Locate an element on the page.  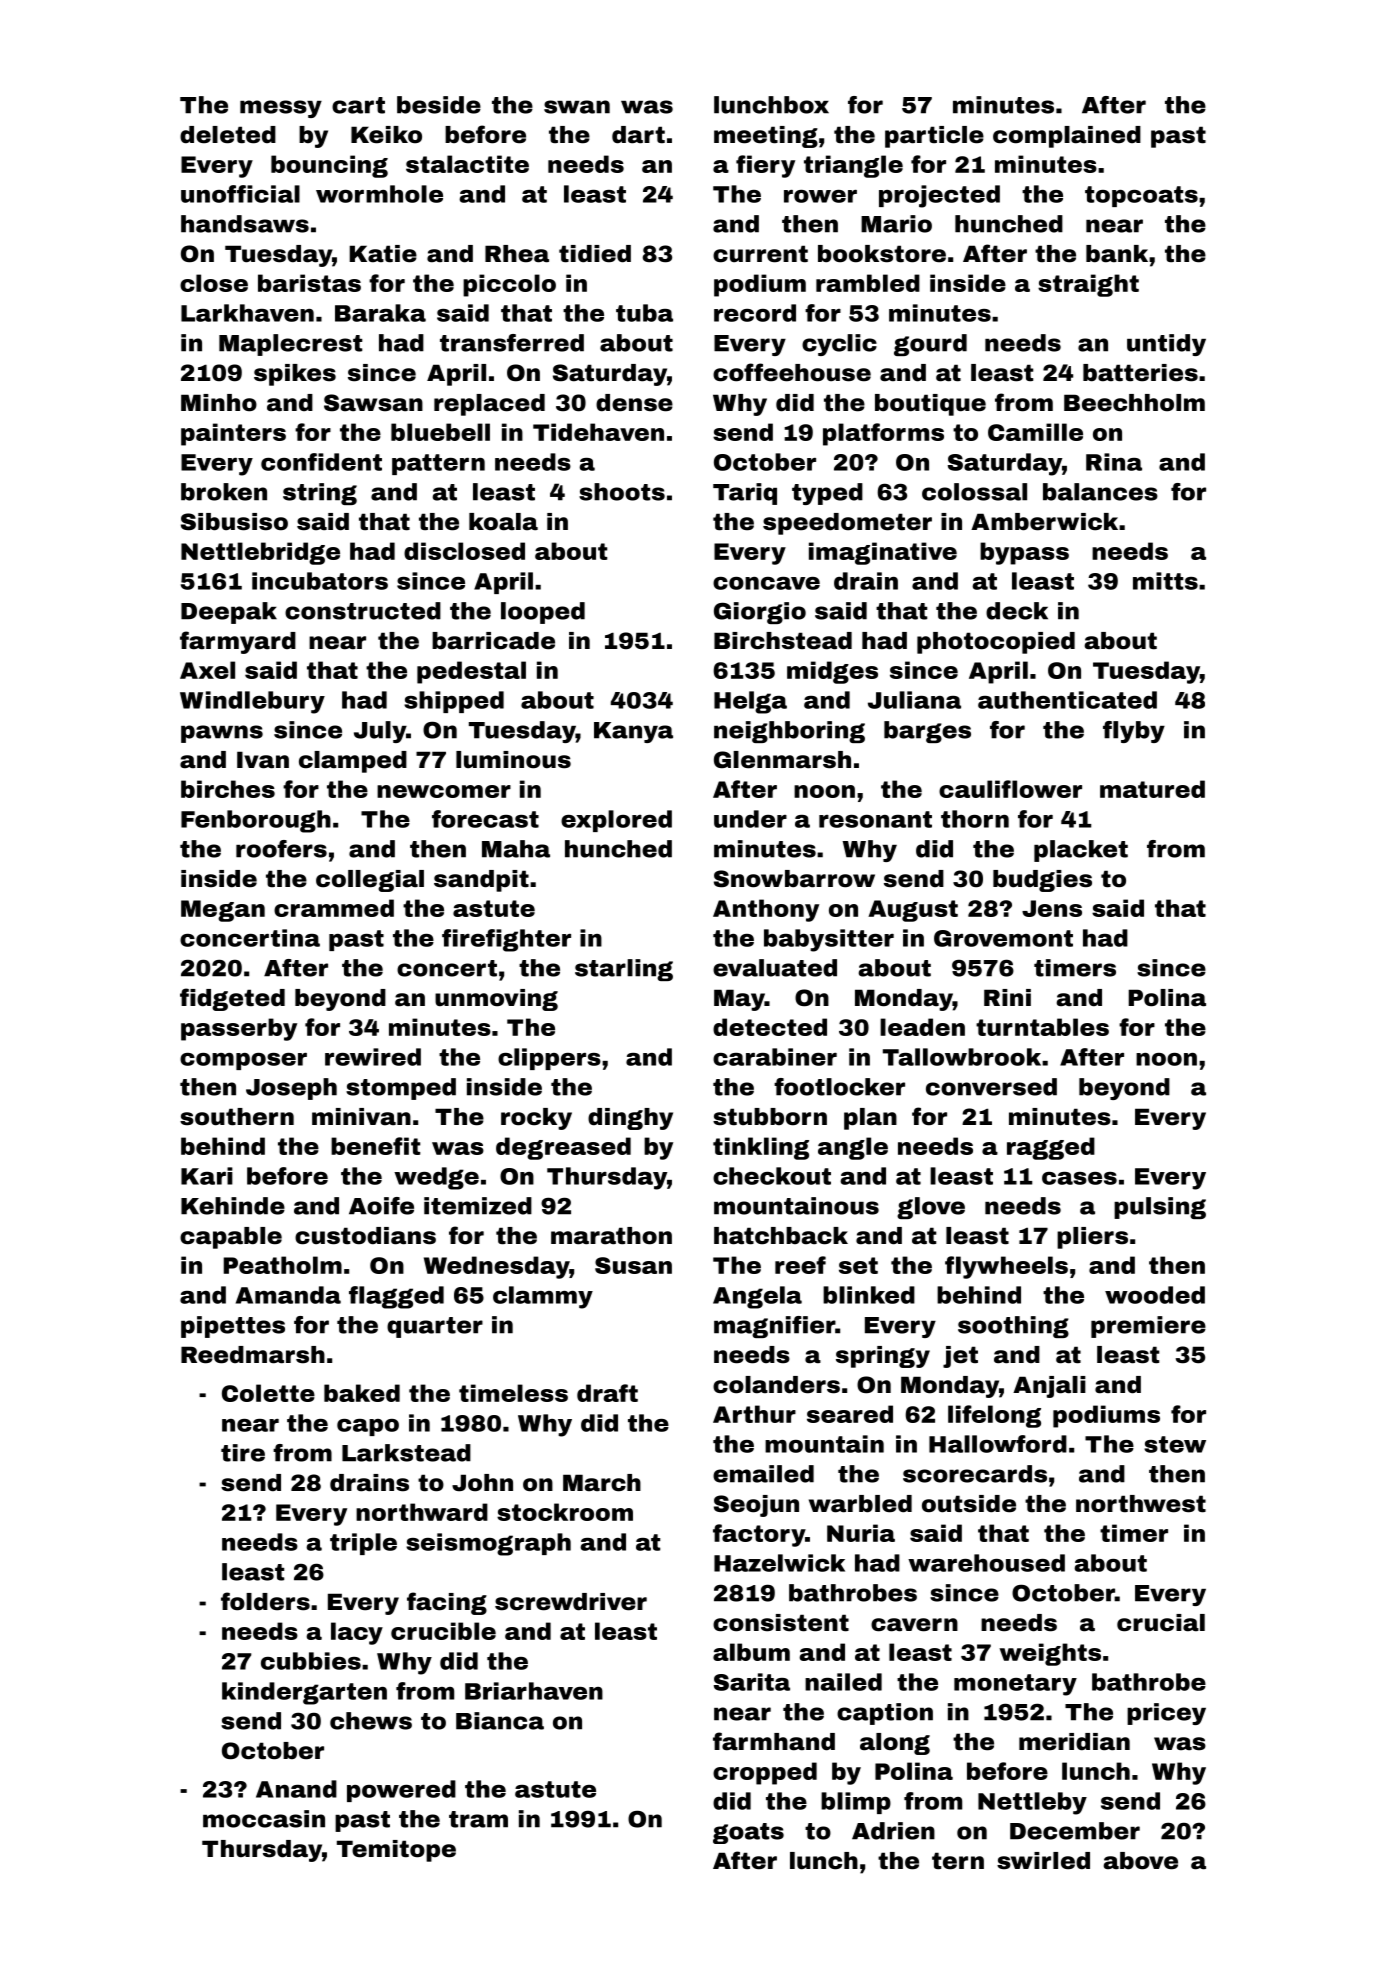
emailed is located at coordinates (763, 1474).
